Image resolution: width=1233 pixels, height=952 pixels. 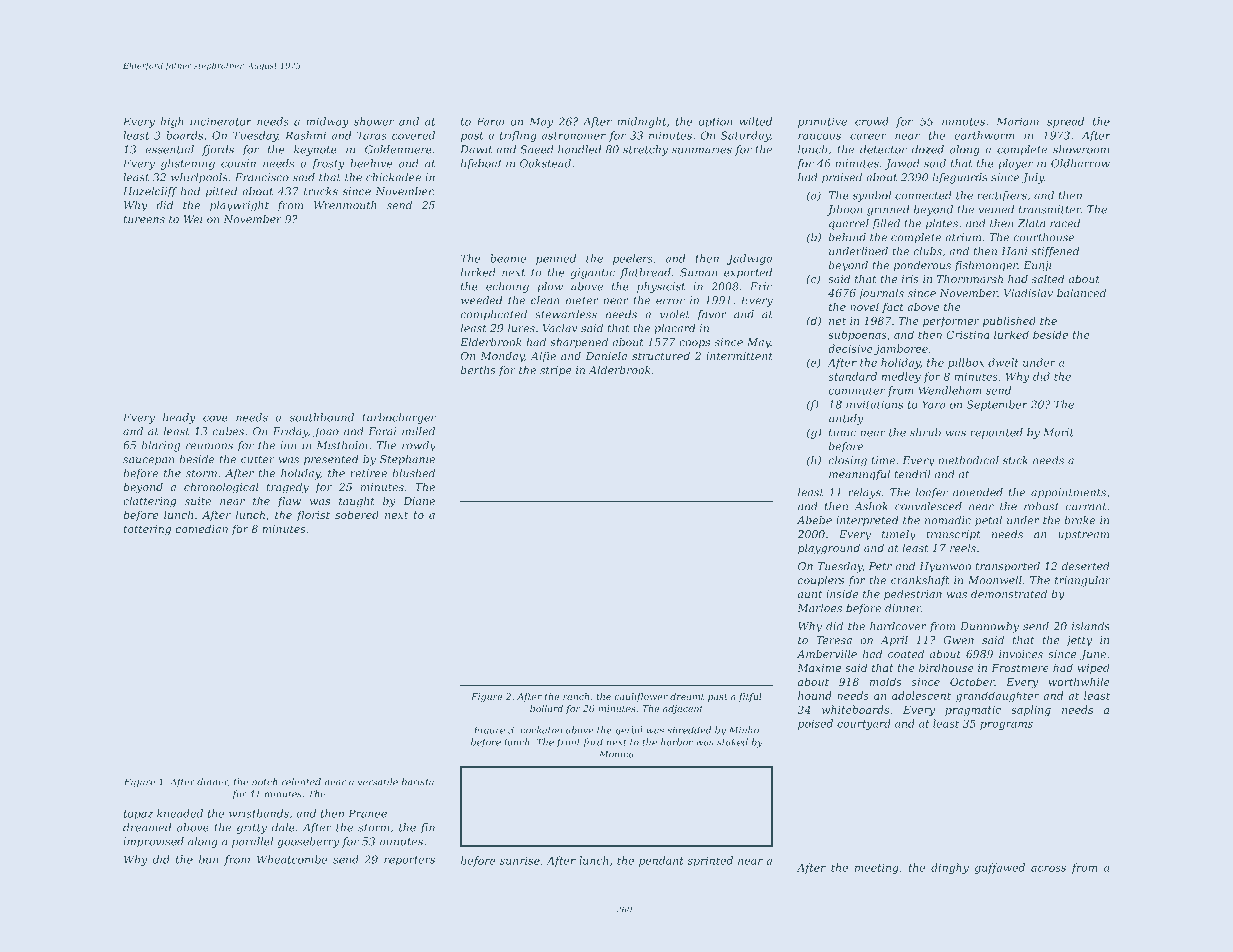 I want to click on pendant, so click(x=661, y=861).
